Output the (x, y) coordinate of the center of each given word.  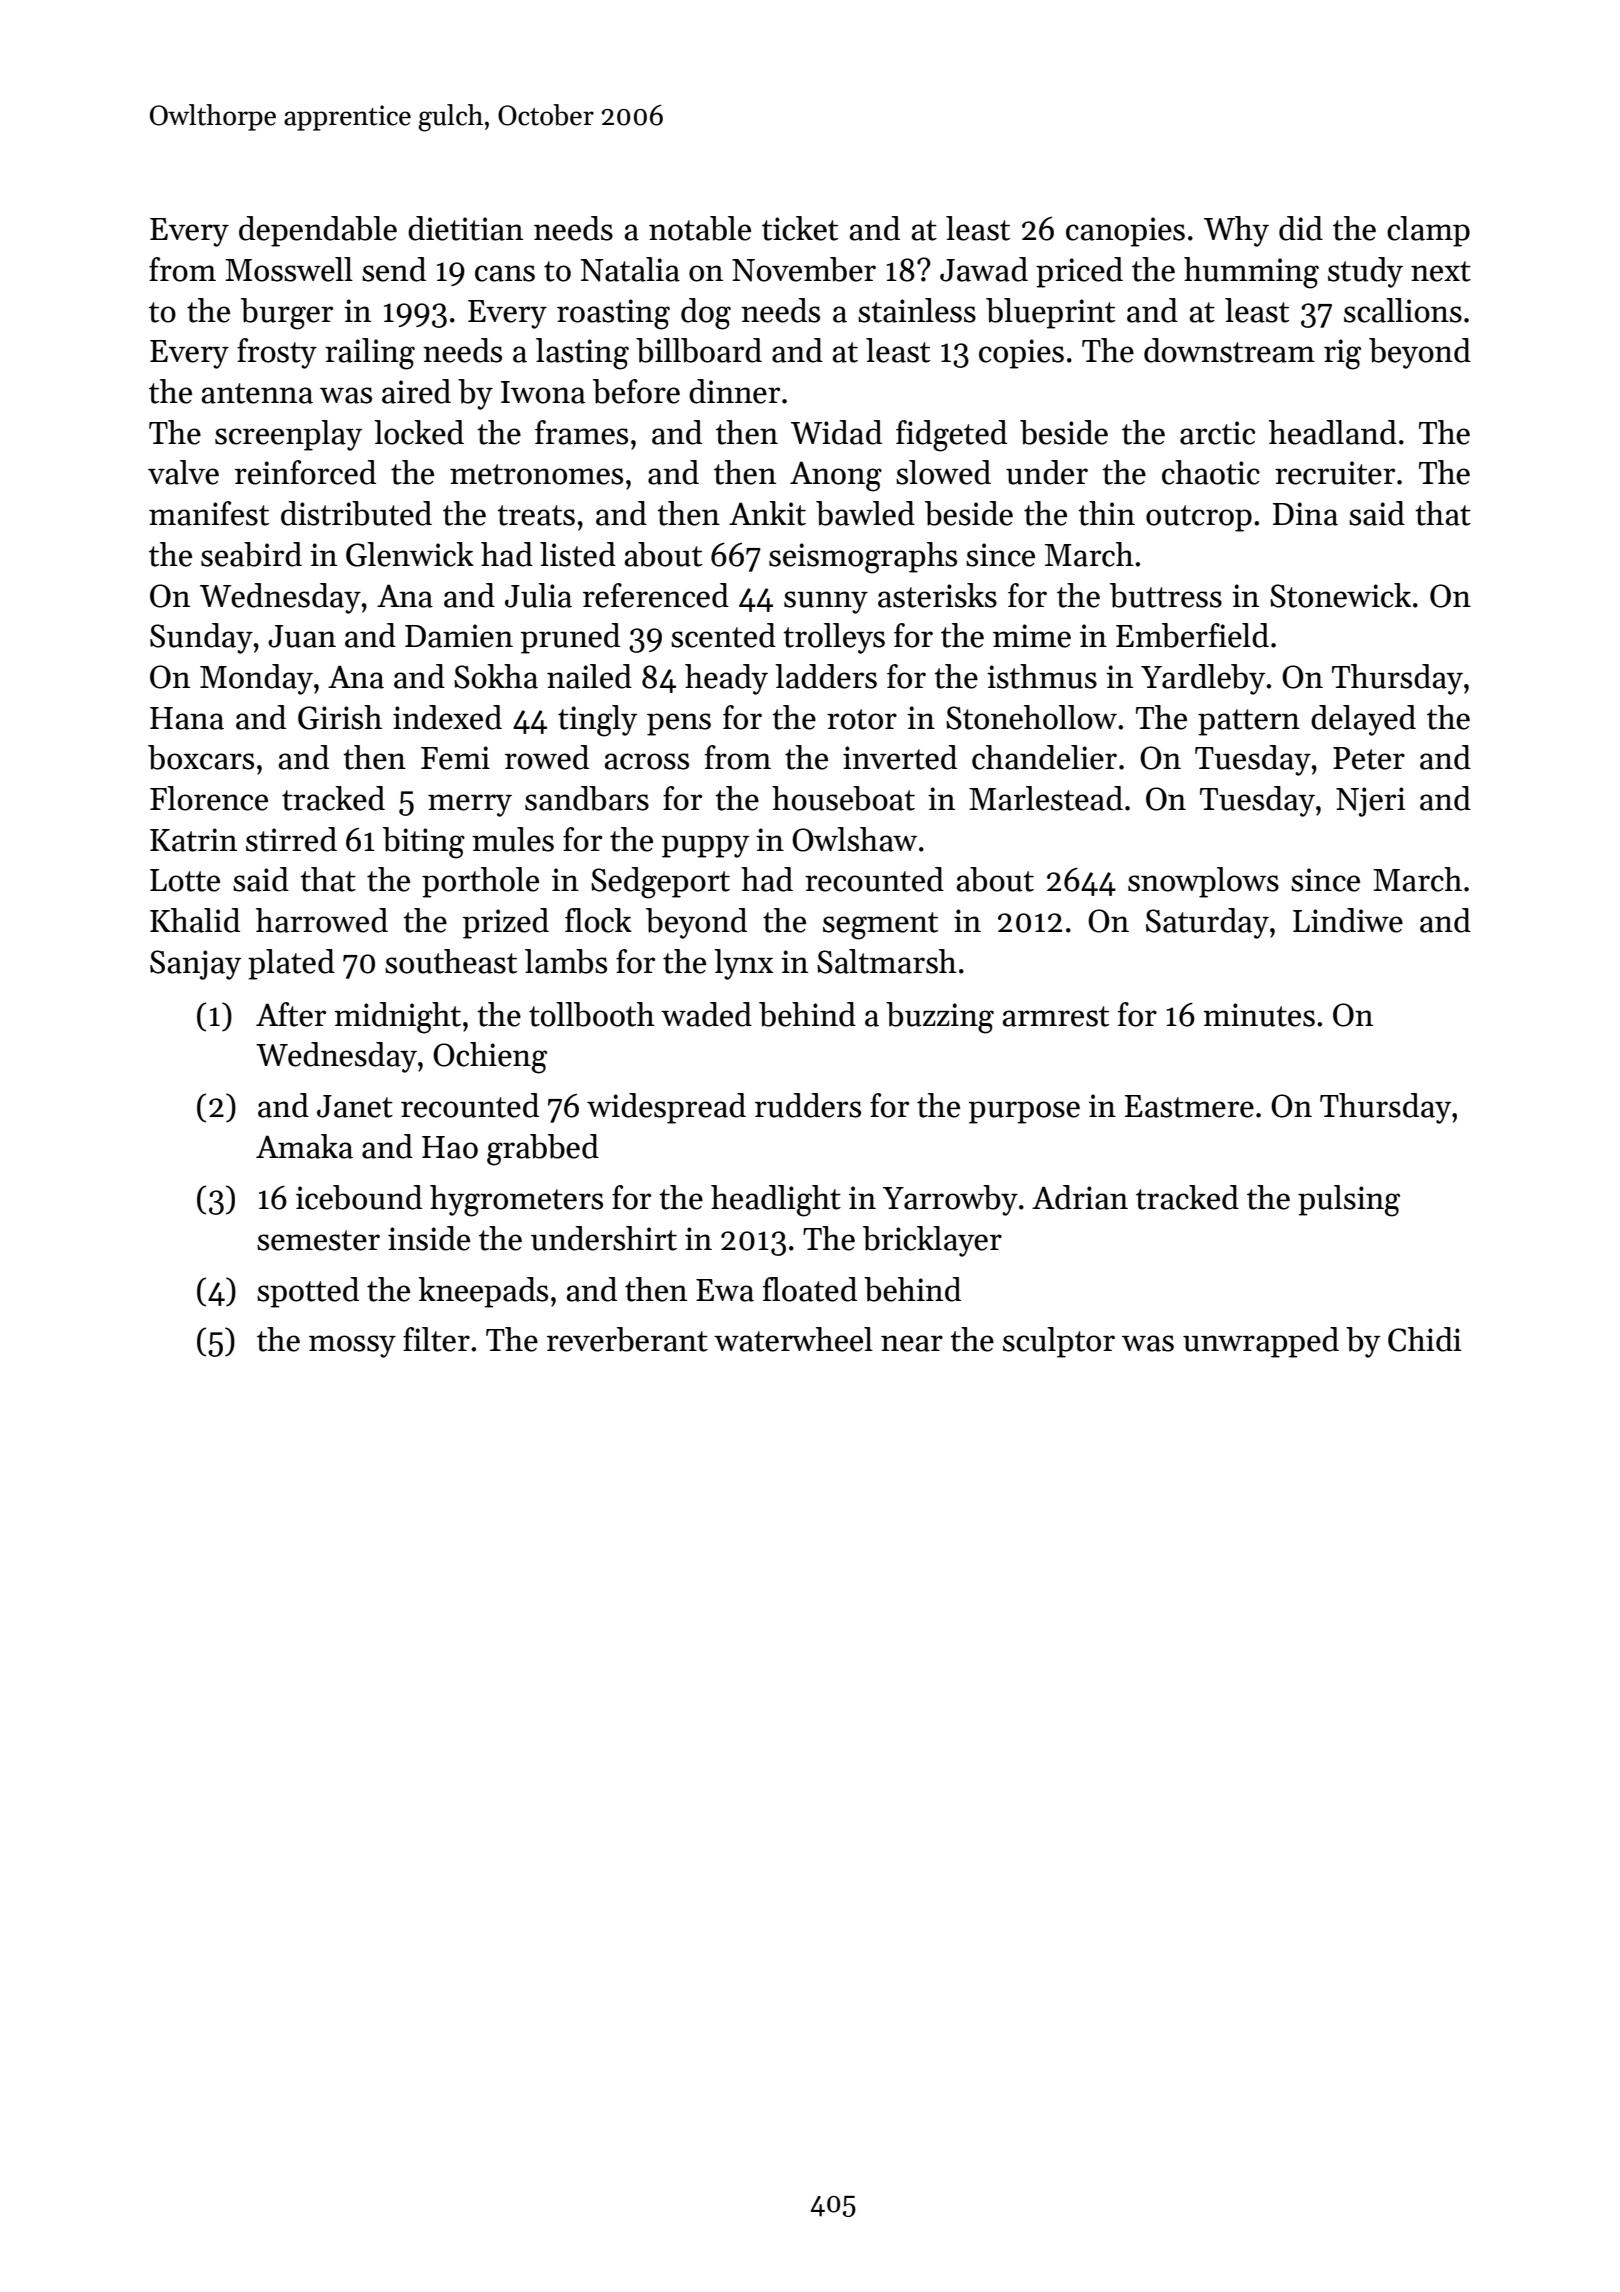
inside (429, 1238)
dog (706, 314)
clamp (1428, 231)
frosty (277, 353)
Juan (302, 636)
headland (1333, 432)
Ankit (767, 513)
